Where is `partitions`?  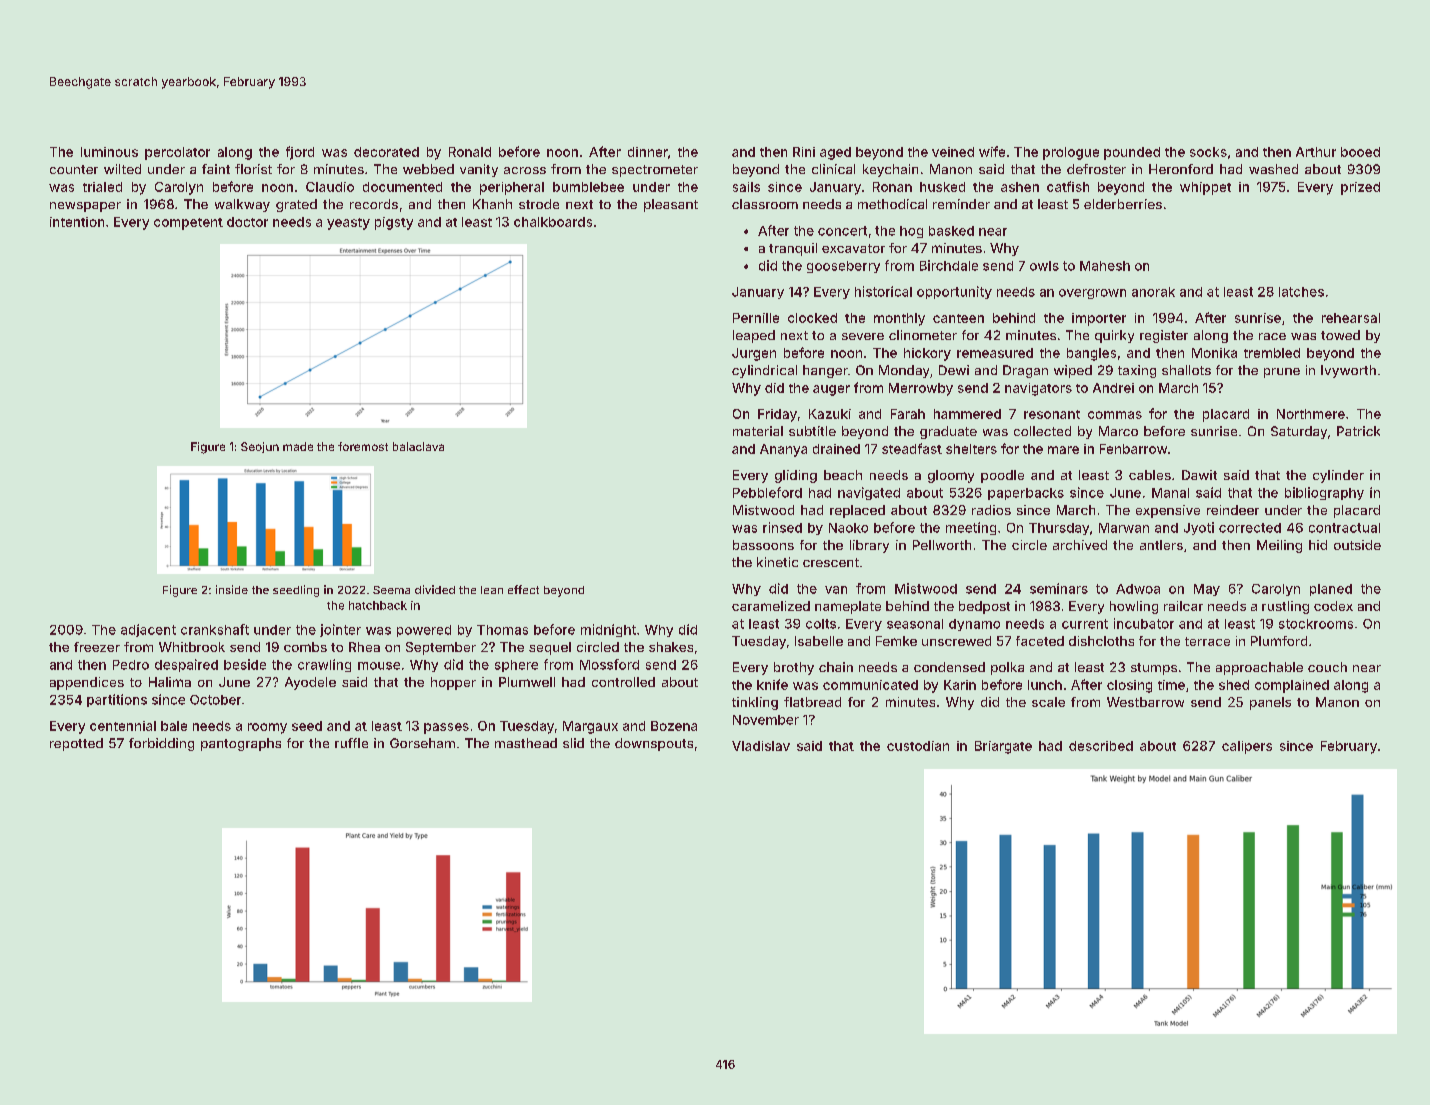
partitions is located at coordinates (117, 700).
